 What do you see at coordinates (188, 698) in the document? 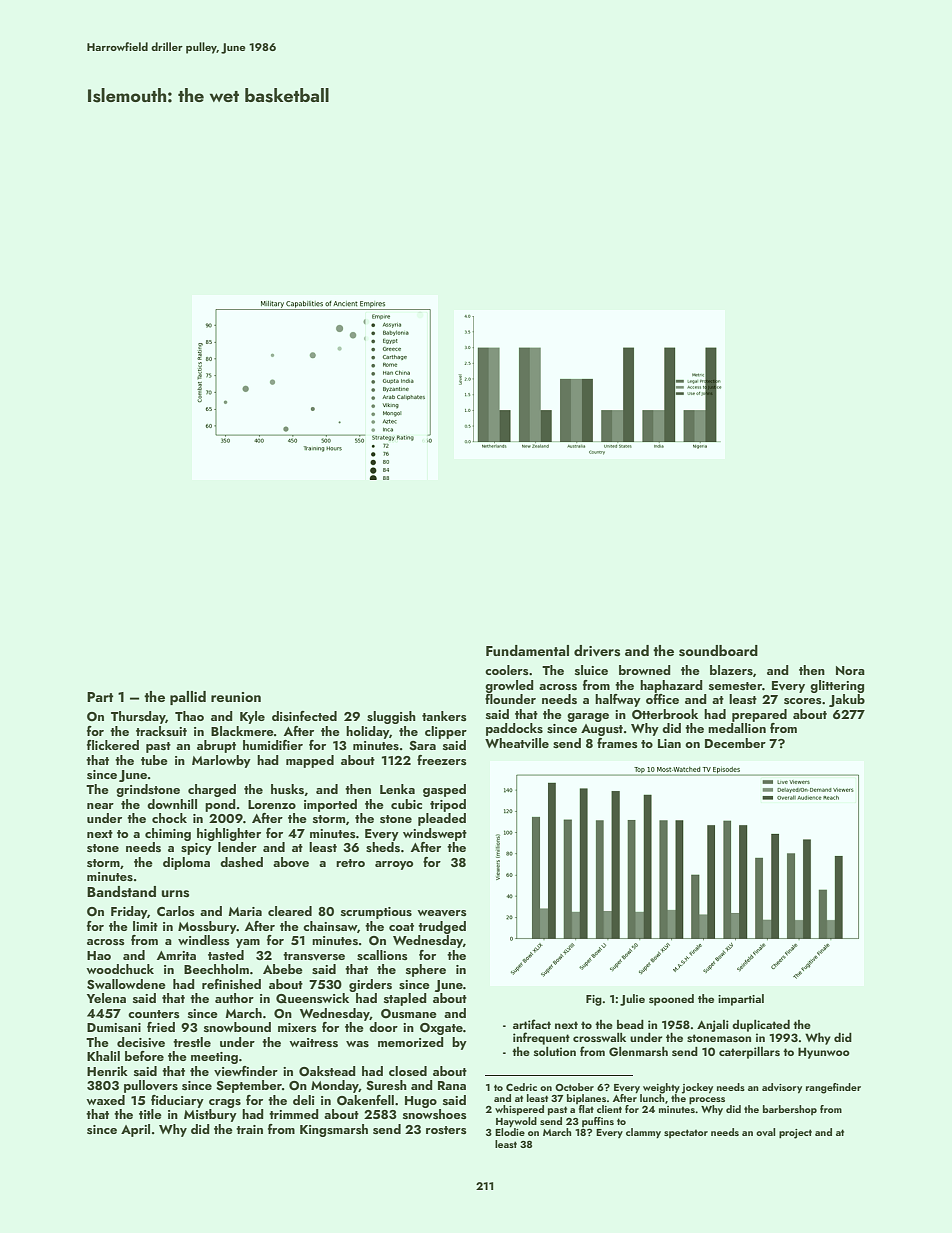
I see `pallid` at bounding box center [188, 698].
